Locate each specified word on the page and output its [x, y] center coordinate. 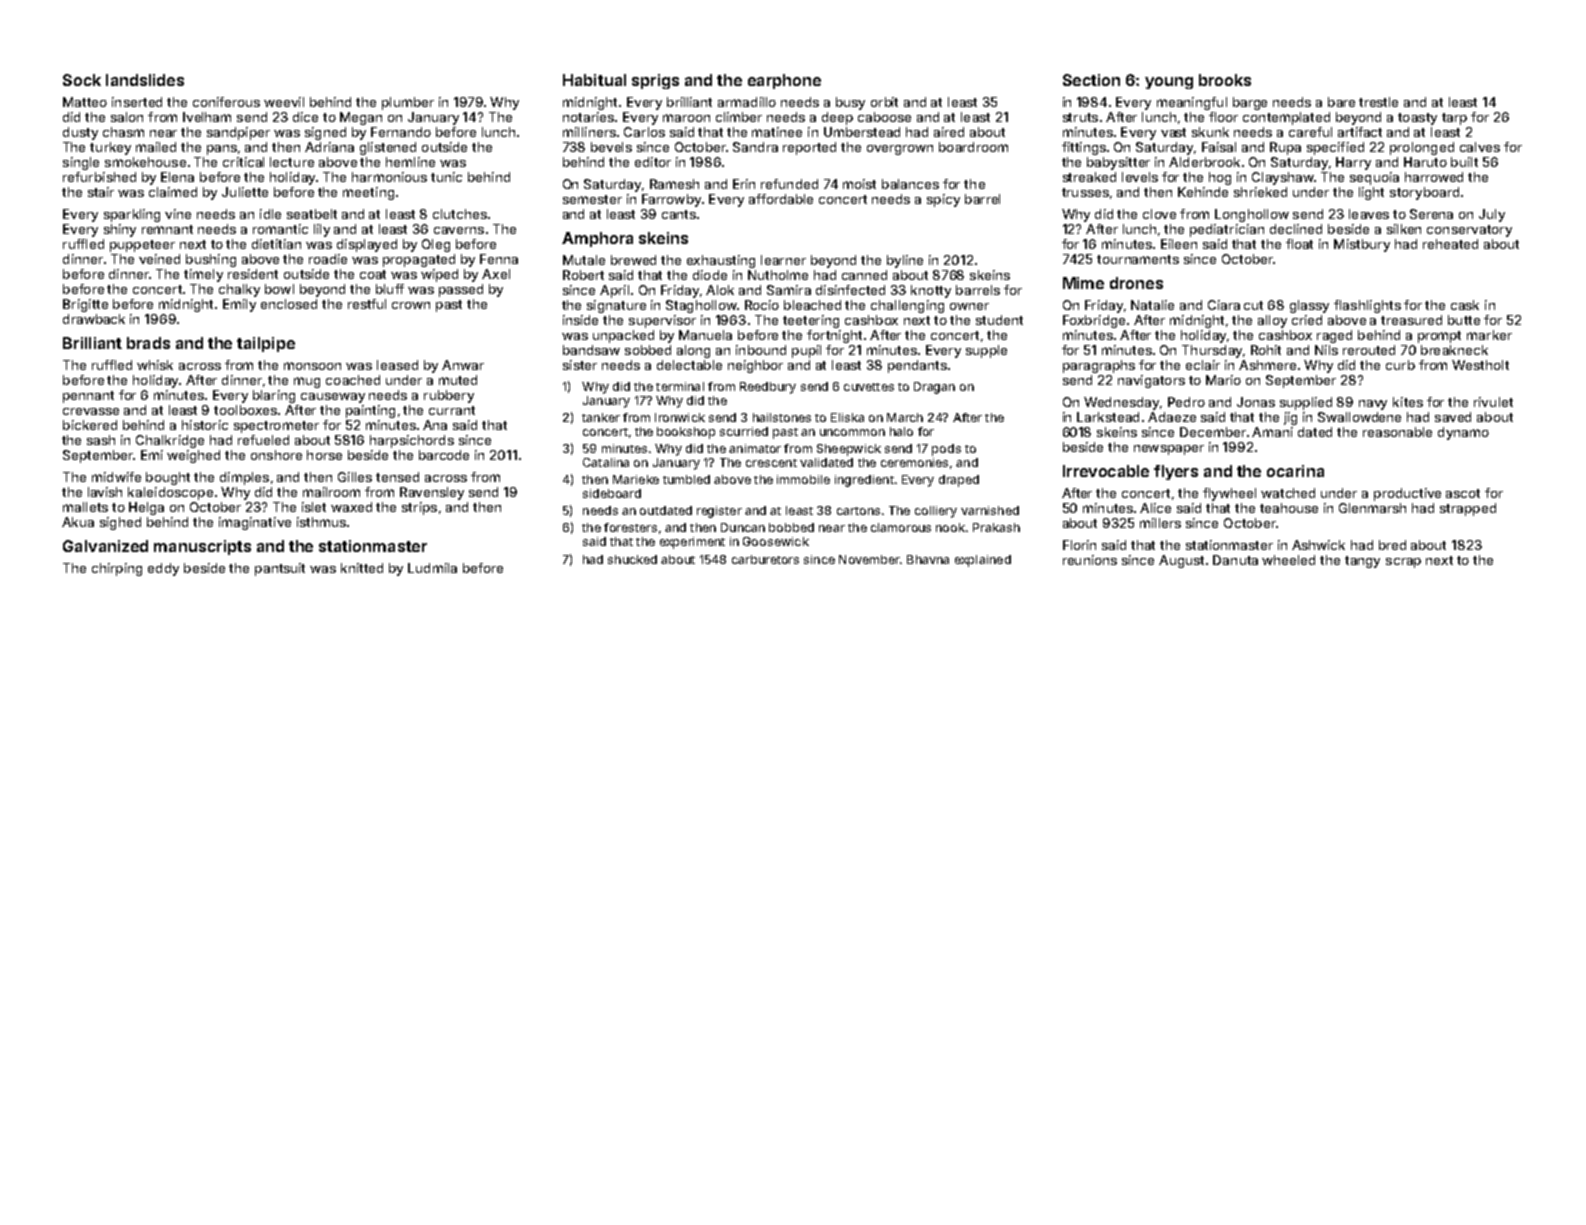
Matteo [85, 102]
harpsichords [412, 441]
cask [1465, 305]
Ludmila [432, 568]
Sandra [755, 147]
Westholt [1480, 365]
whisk [155, 365]
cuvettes [869, 387]
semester [592, 199]
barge [1250, 103]
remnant [167, 229]
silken [1404, 229]
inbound [761, 350]
